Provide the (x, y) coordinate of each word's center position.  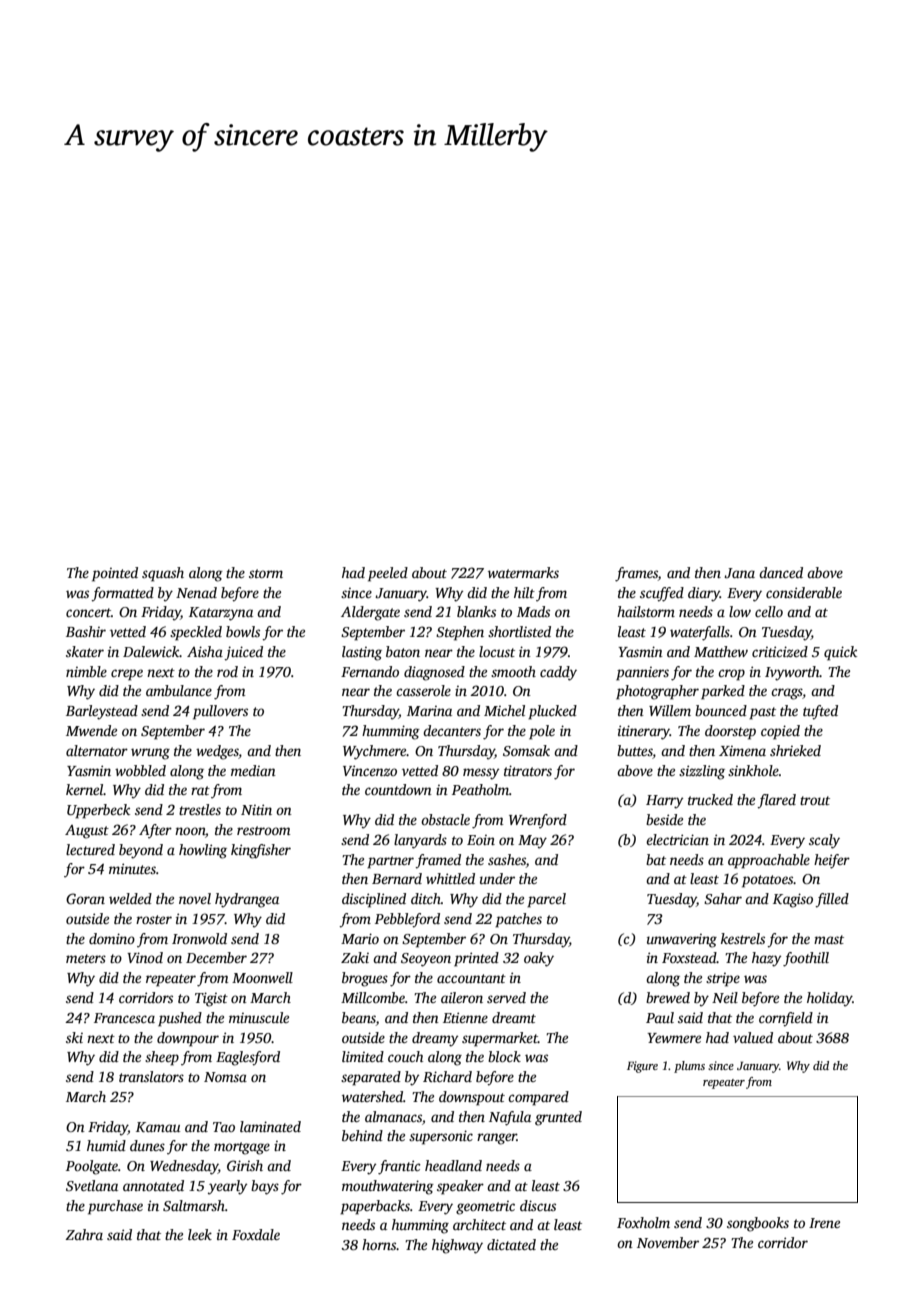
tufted (820, 712)
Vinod (145, 957)
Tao (224, 1127)
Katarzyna (221, 614)
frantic (399, 1167)
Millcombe (373, 997)
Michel (504, 710)
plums (689, 1067)
